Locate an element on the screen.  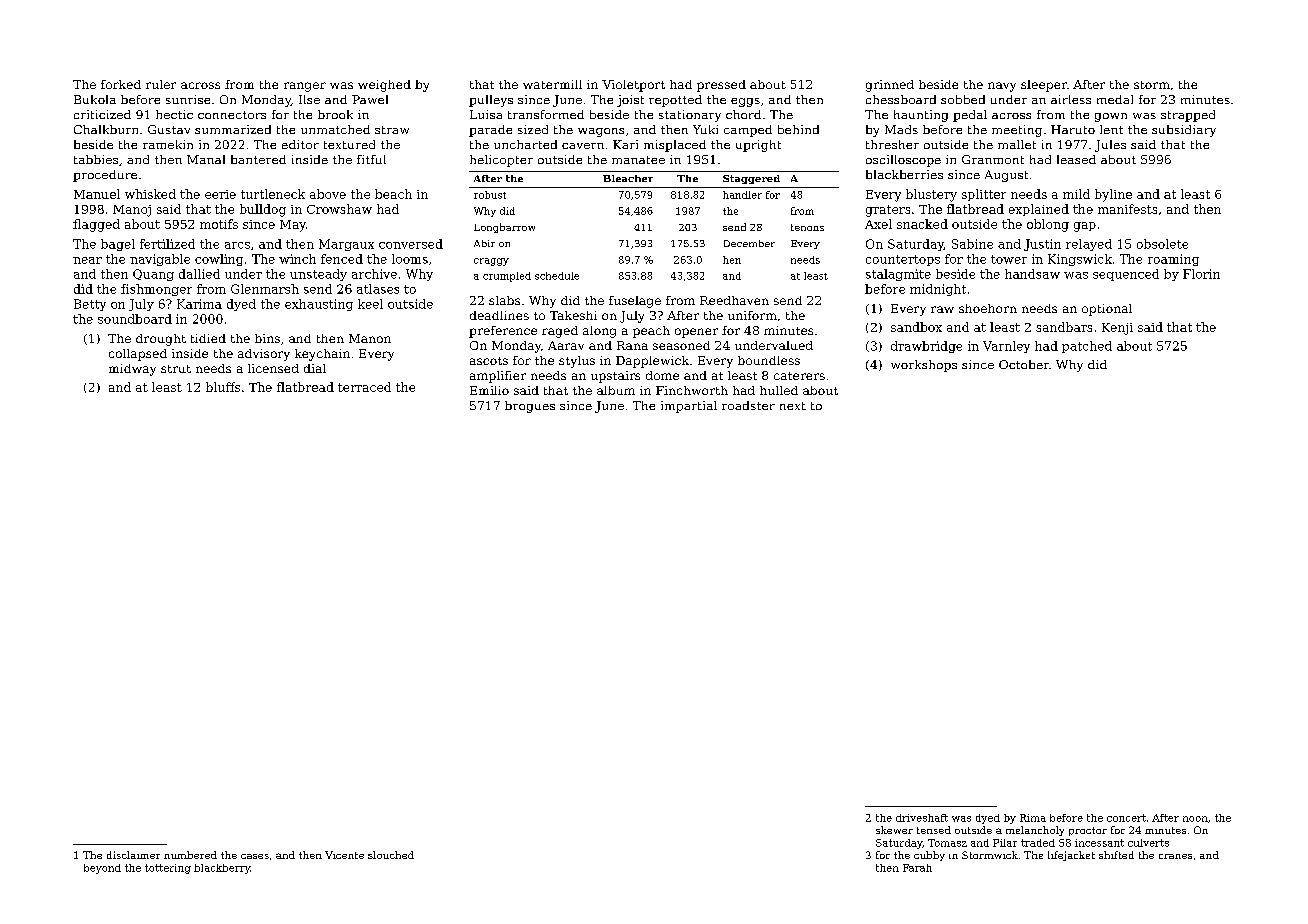
bluffs is located at coordinates (223, 387).
